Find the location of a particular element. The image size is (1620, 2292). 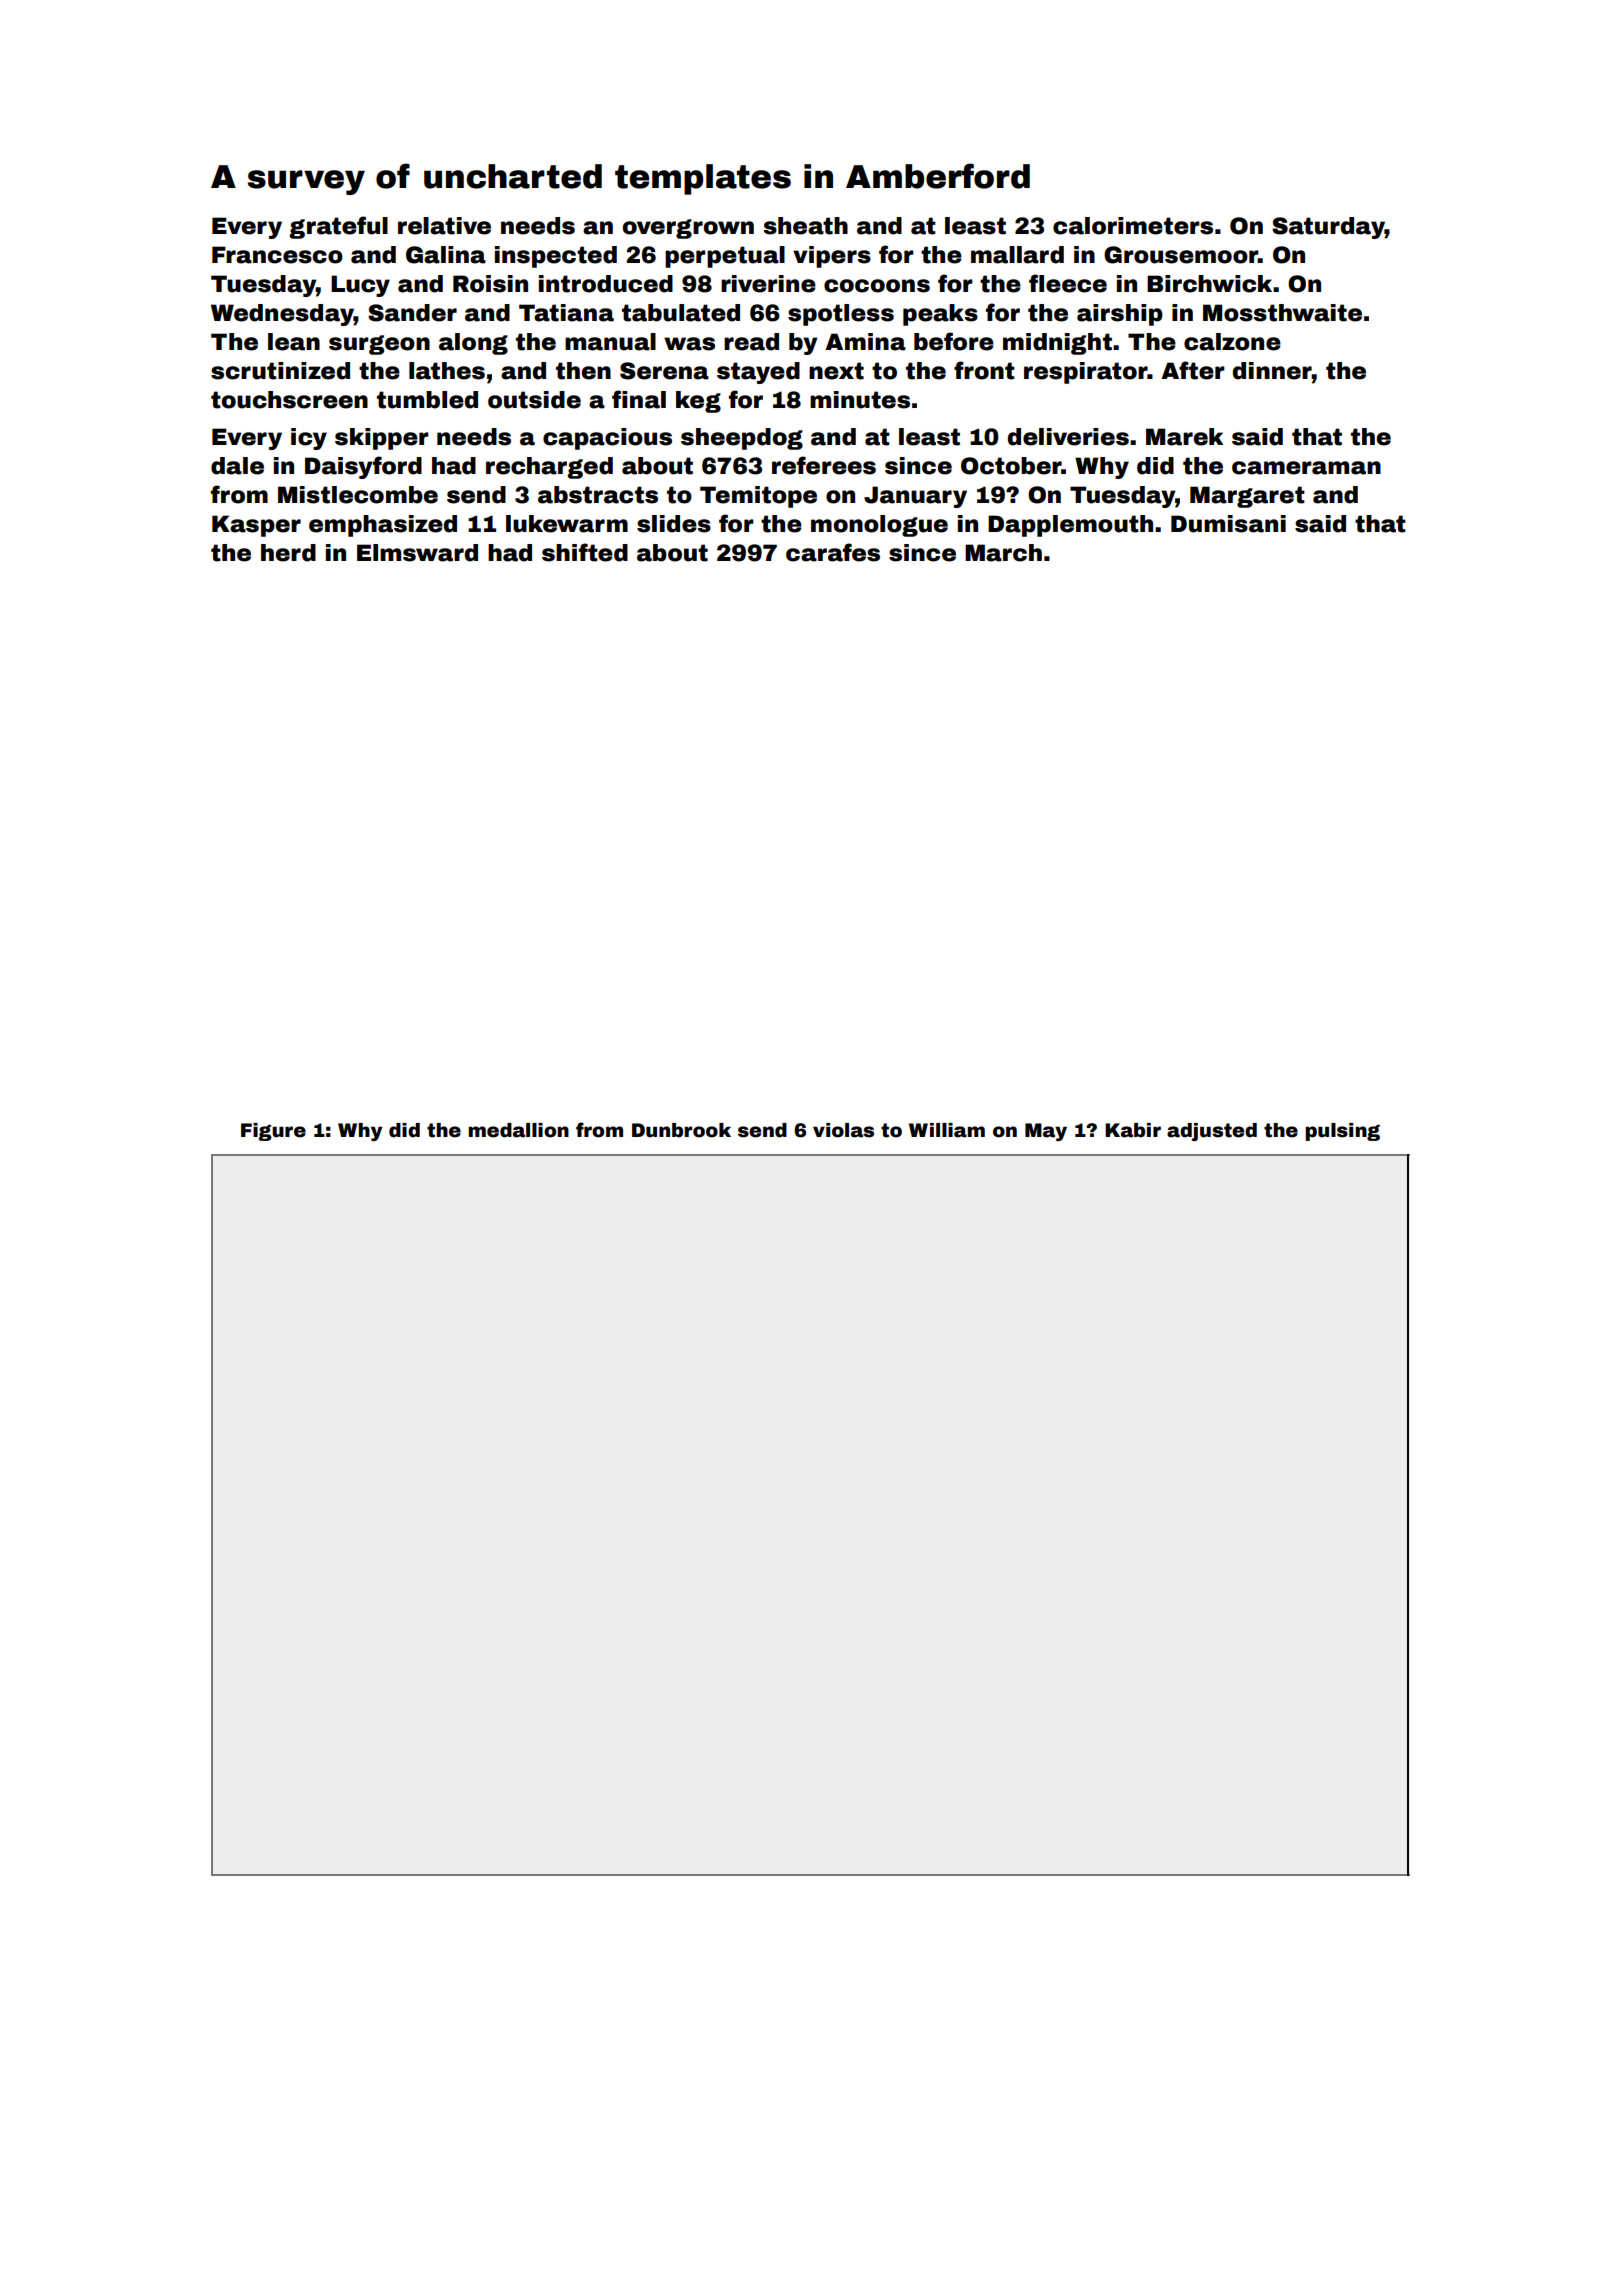

Figure is located at coordinates (273, 1132).
